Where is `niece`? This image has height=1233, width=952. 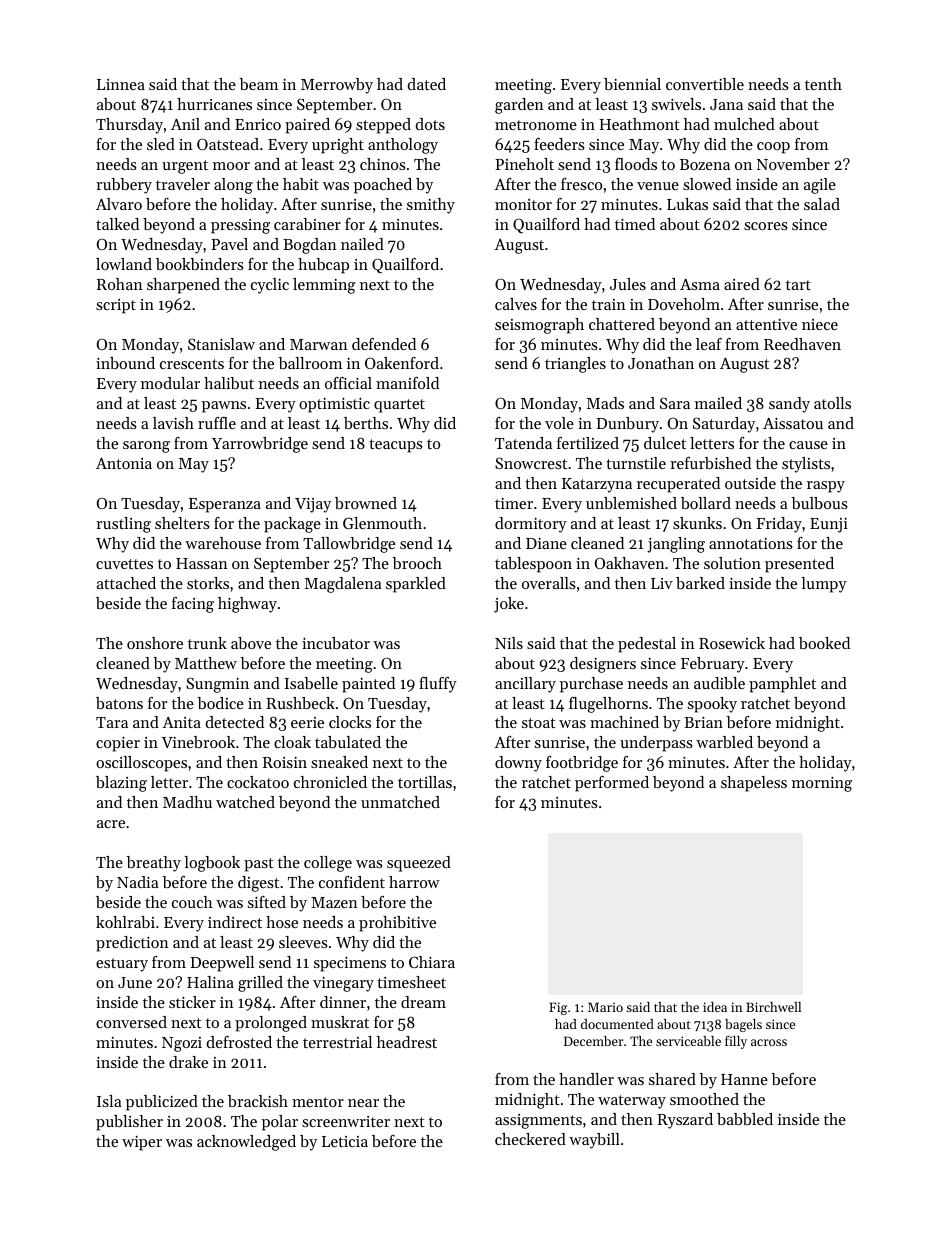 niece is located at coordinates (820, 324).
